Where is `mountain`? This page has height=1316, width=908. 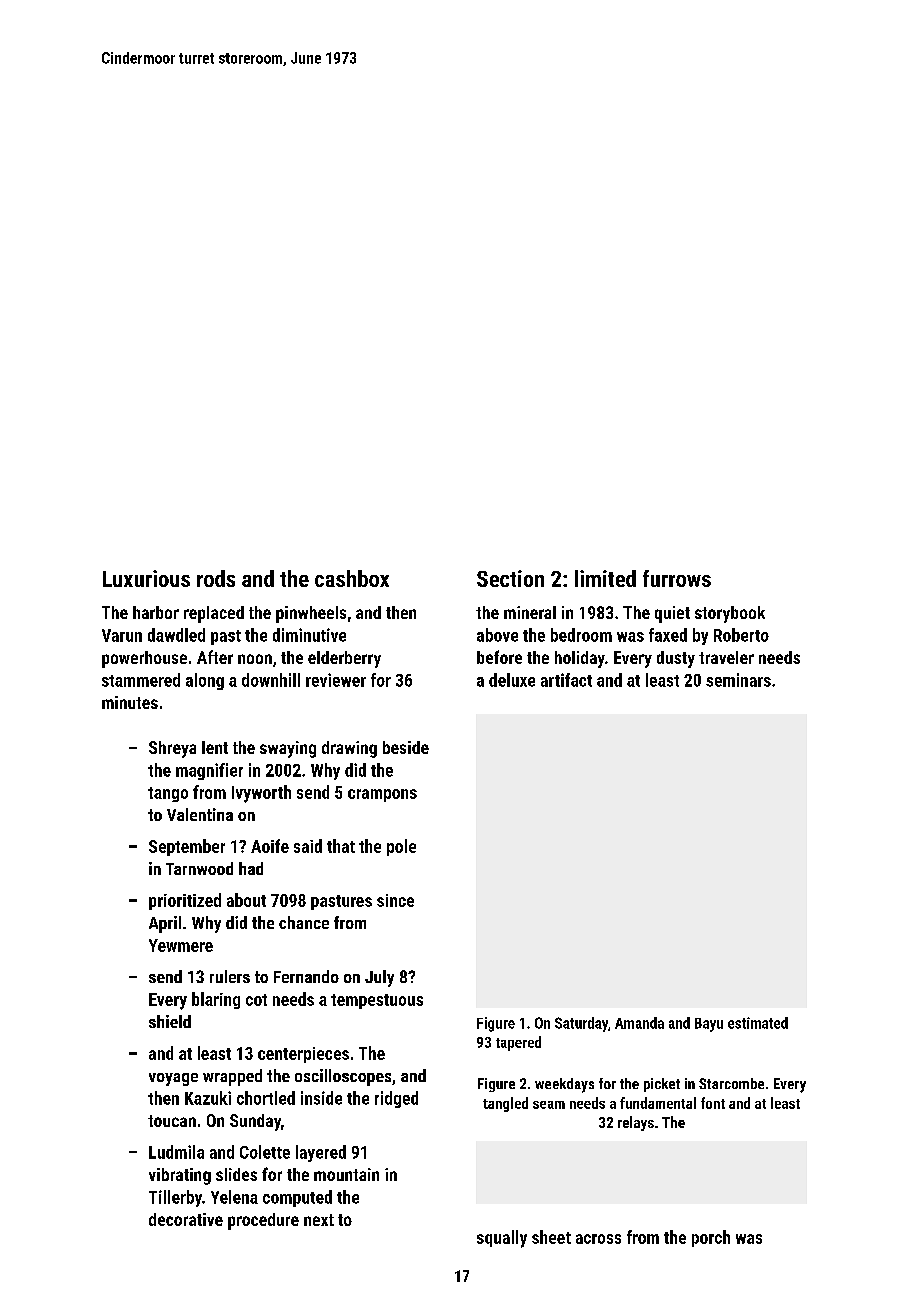 mountain is located at coordinates (346, 1174).
